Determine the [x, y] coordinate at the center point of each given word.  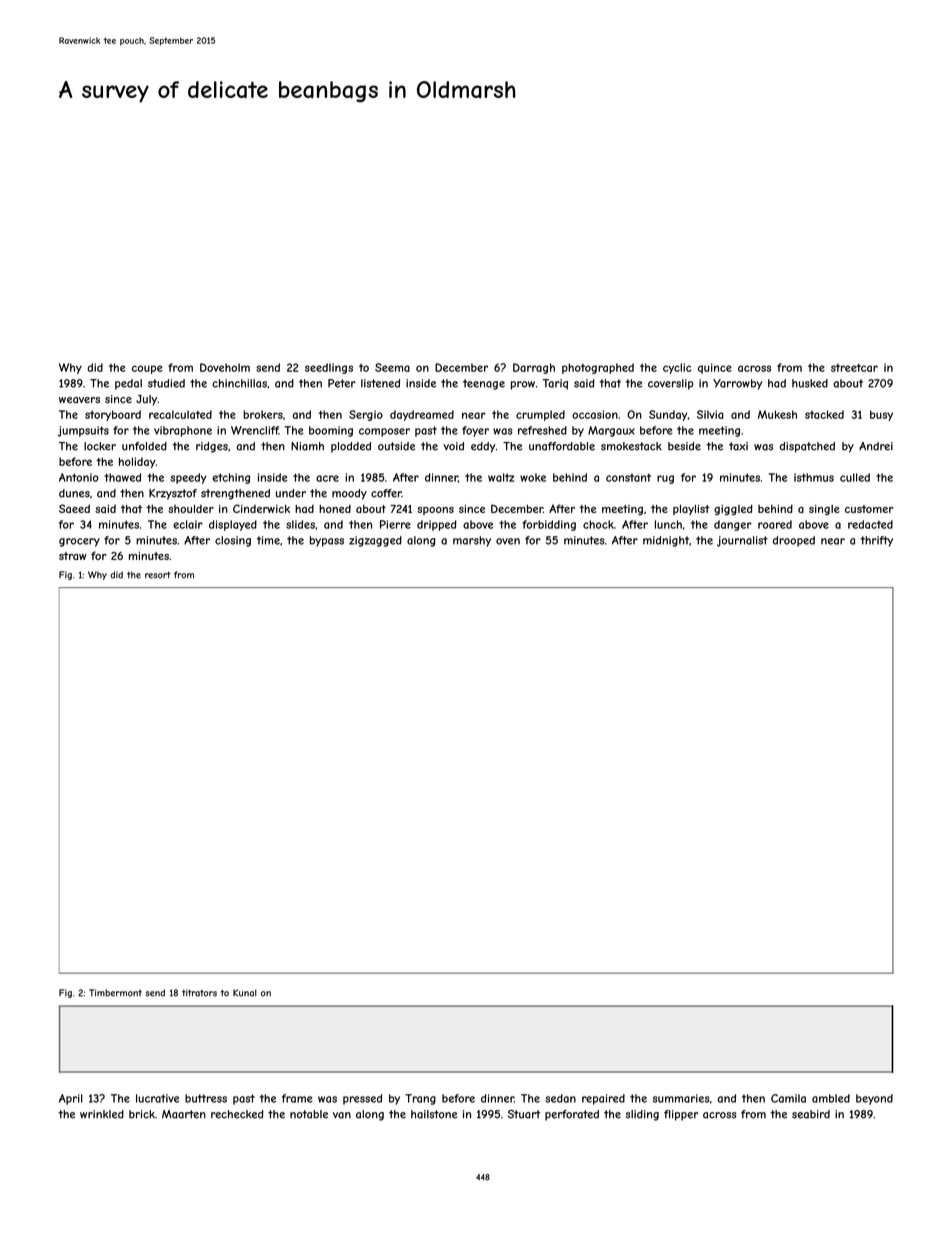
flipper [681, 1115]
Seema [392, 367]
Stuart [524, 1114]
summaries [681, 1098]
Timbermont [115, 993]
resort [158, 575]
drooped [794, 541]
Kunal [245, 993]
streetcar [854, 368]
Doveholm [225, 367]
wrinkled [102, 1114]
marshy [472, 541]
